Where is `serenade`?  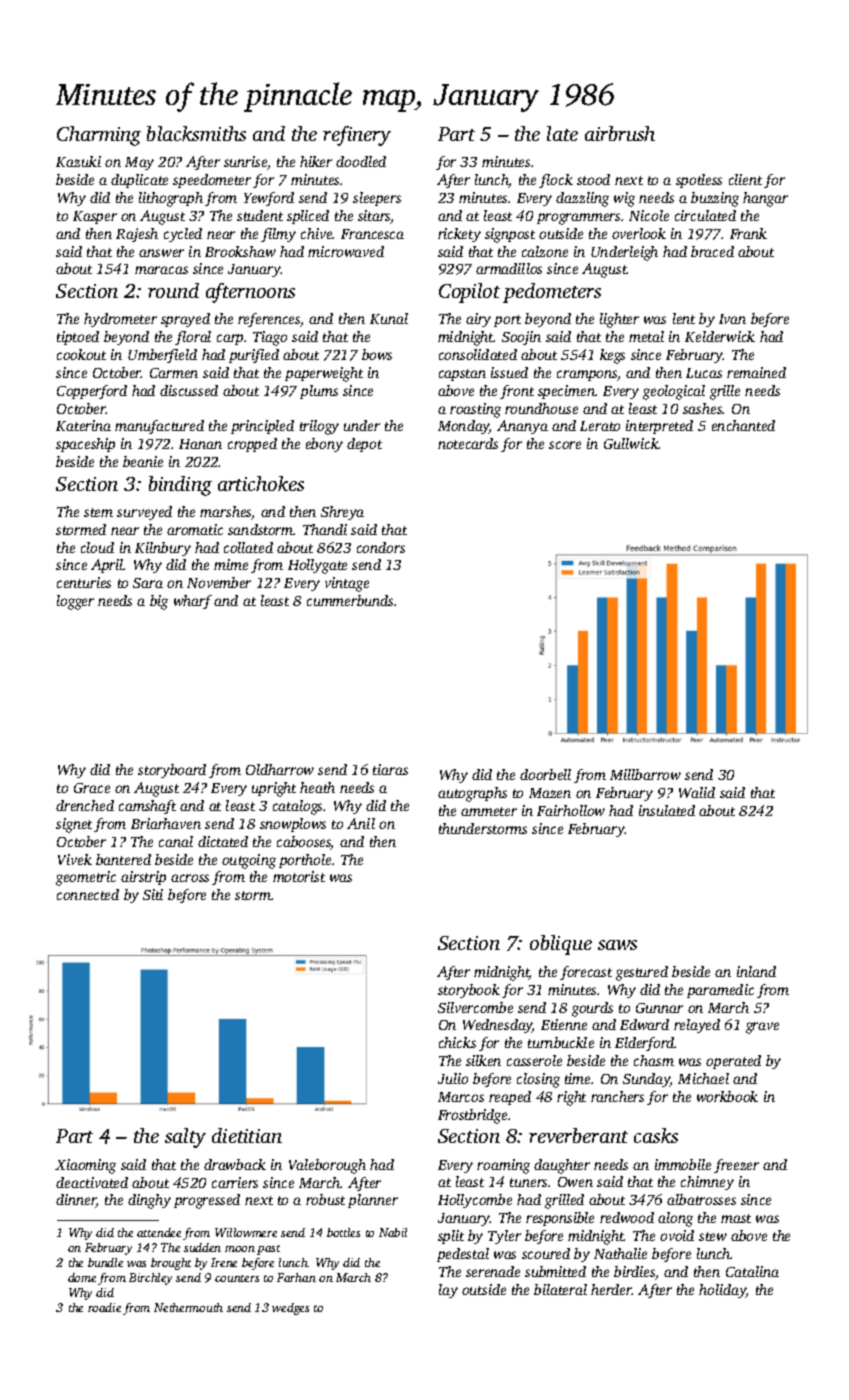 serenade is located at coordinates (493, 1271).
